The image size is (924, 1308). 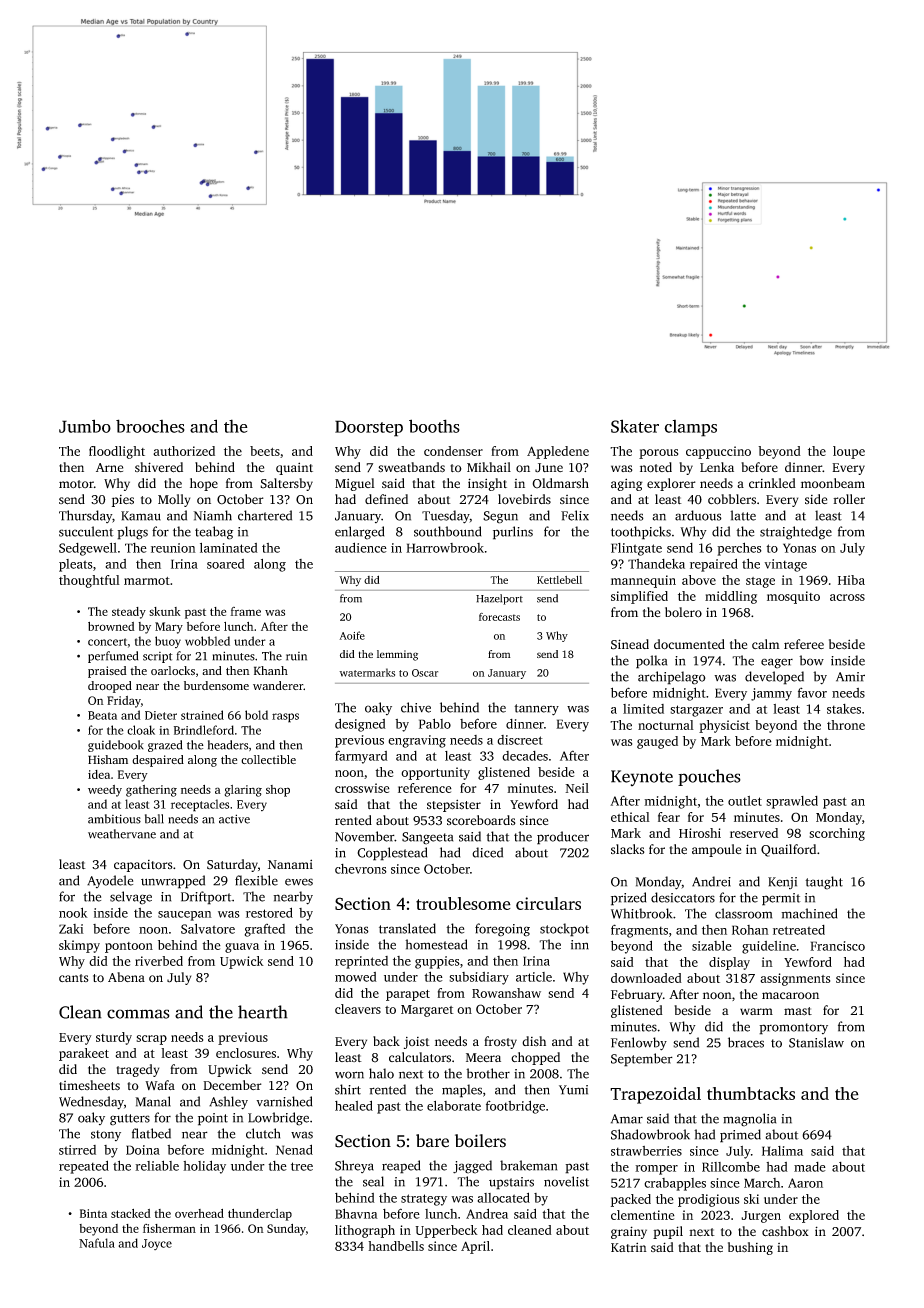 What do you see at coordinates (77, 1150) in the document?
I see `stirred` at bounding box center [77, 1150].
